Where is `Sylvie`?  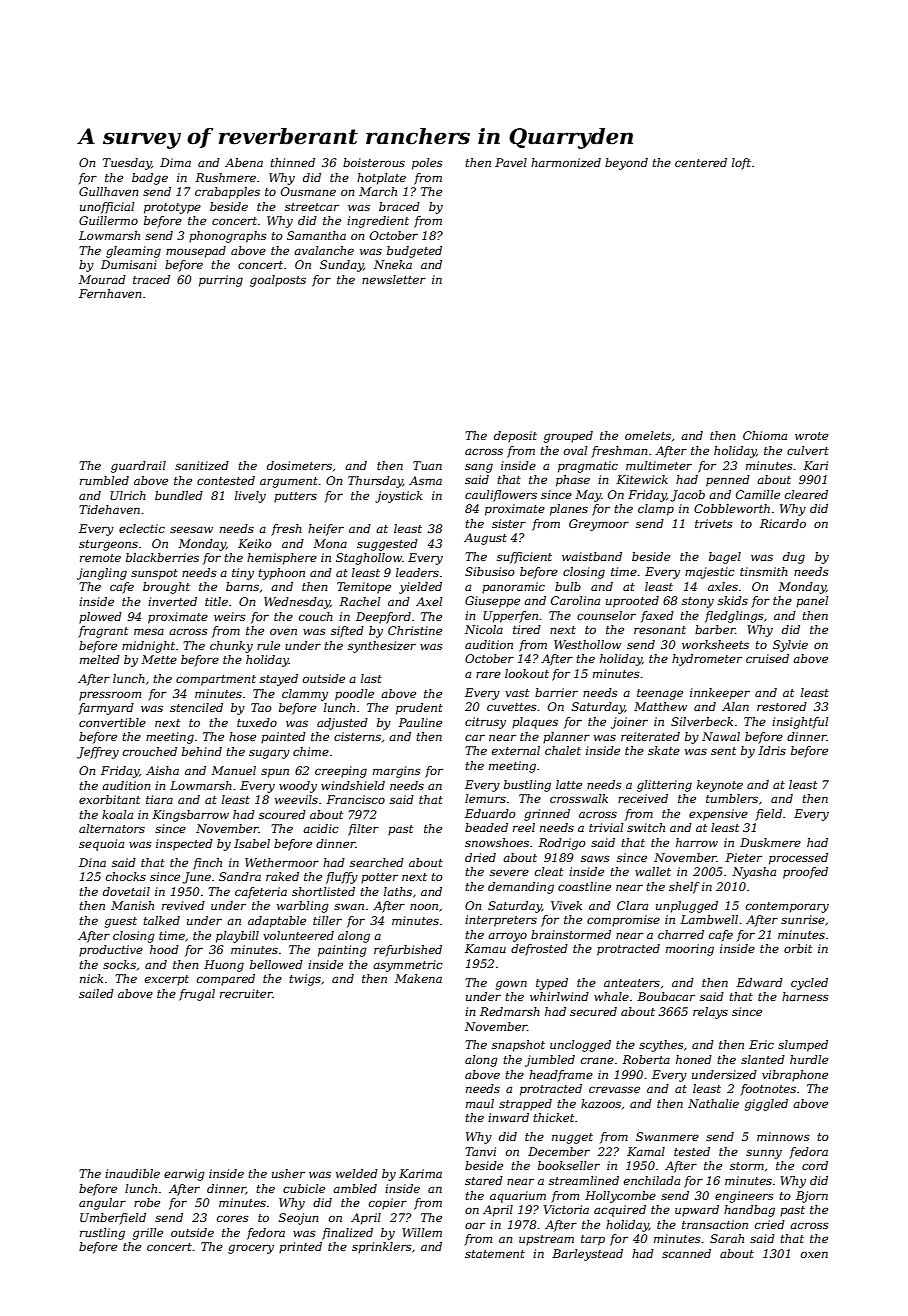 Sylvie is located at coordinates (790, 646).
